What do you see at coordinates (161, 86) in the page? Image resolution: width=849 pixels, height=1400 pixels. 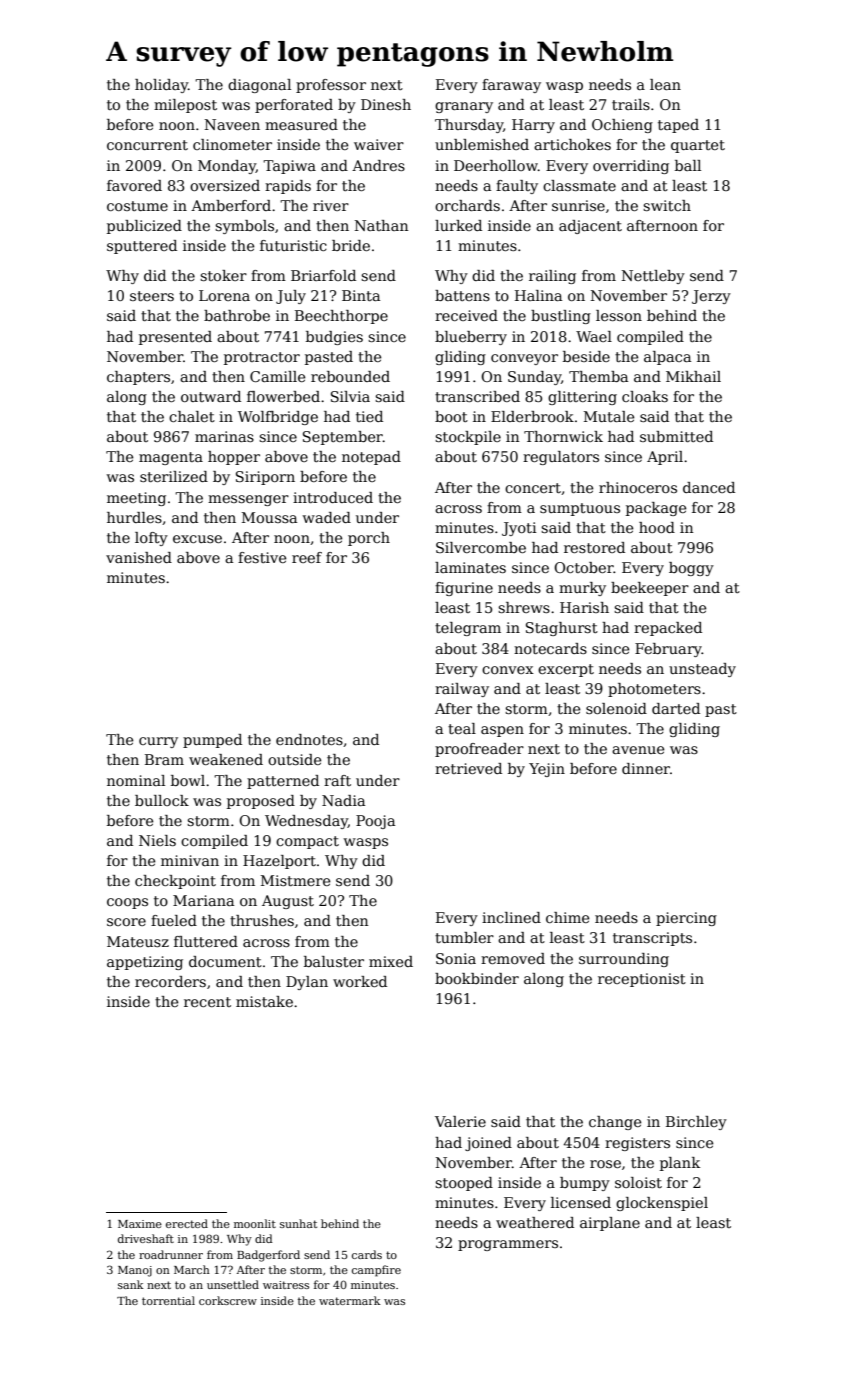 I see `holiday` at bounding box center [161, 86].
